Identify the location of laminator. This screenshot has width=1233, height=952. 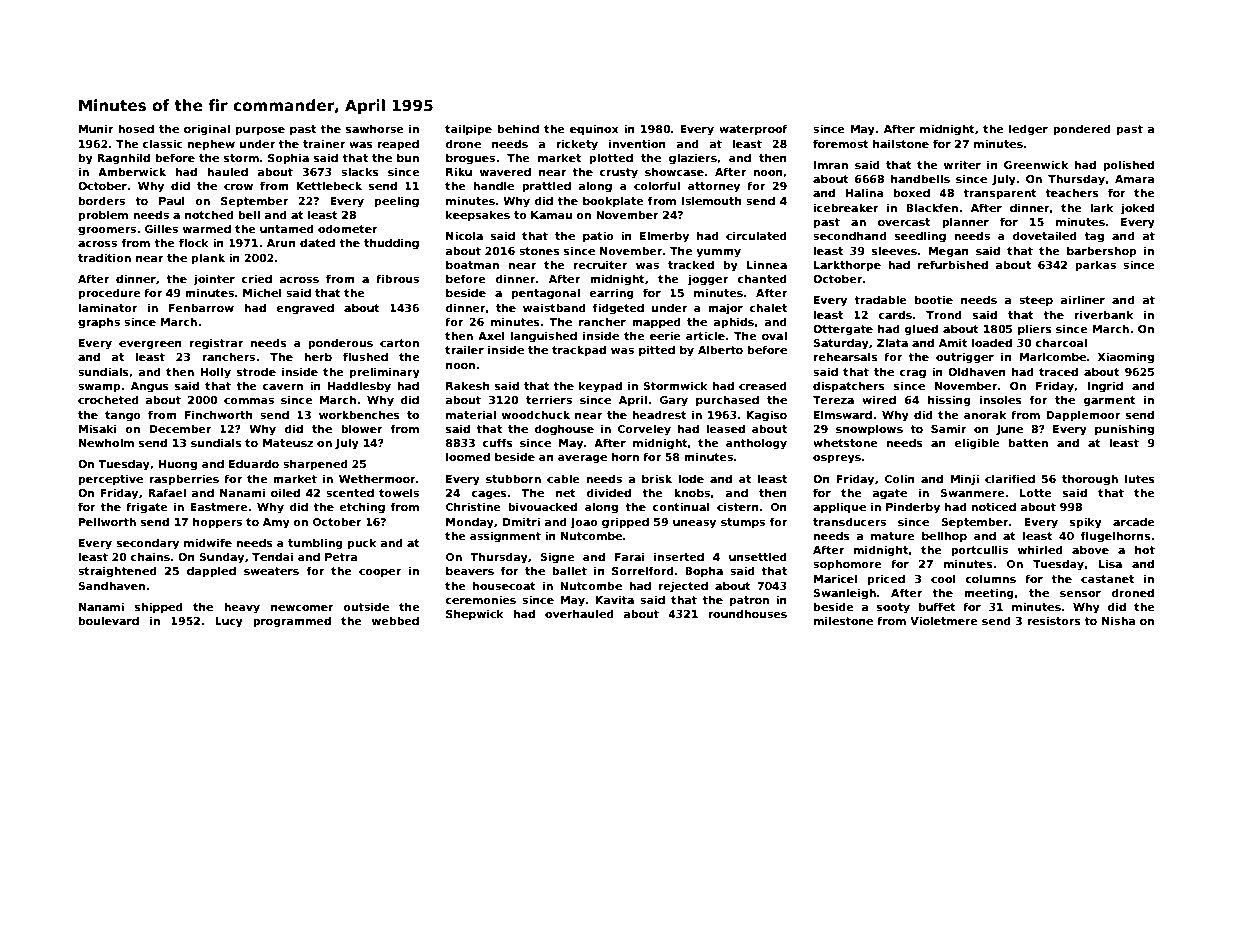
(108, 307).
